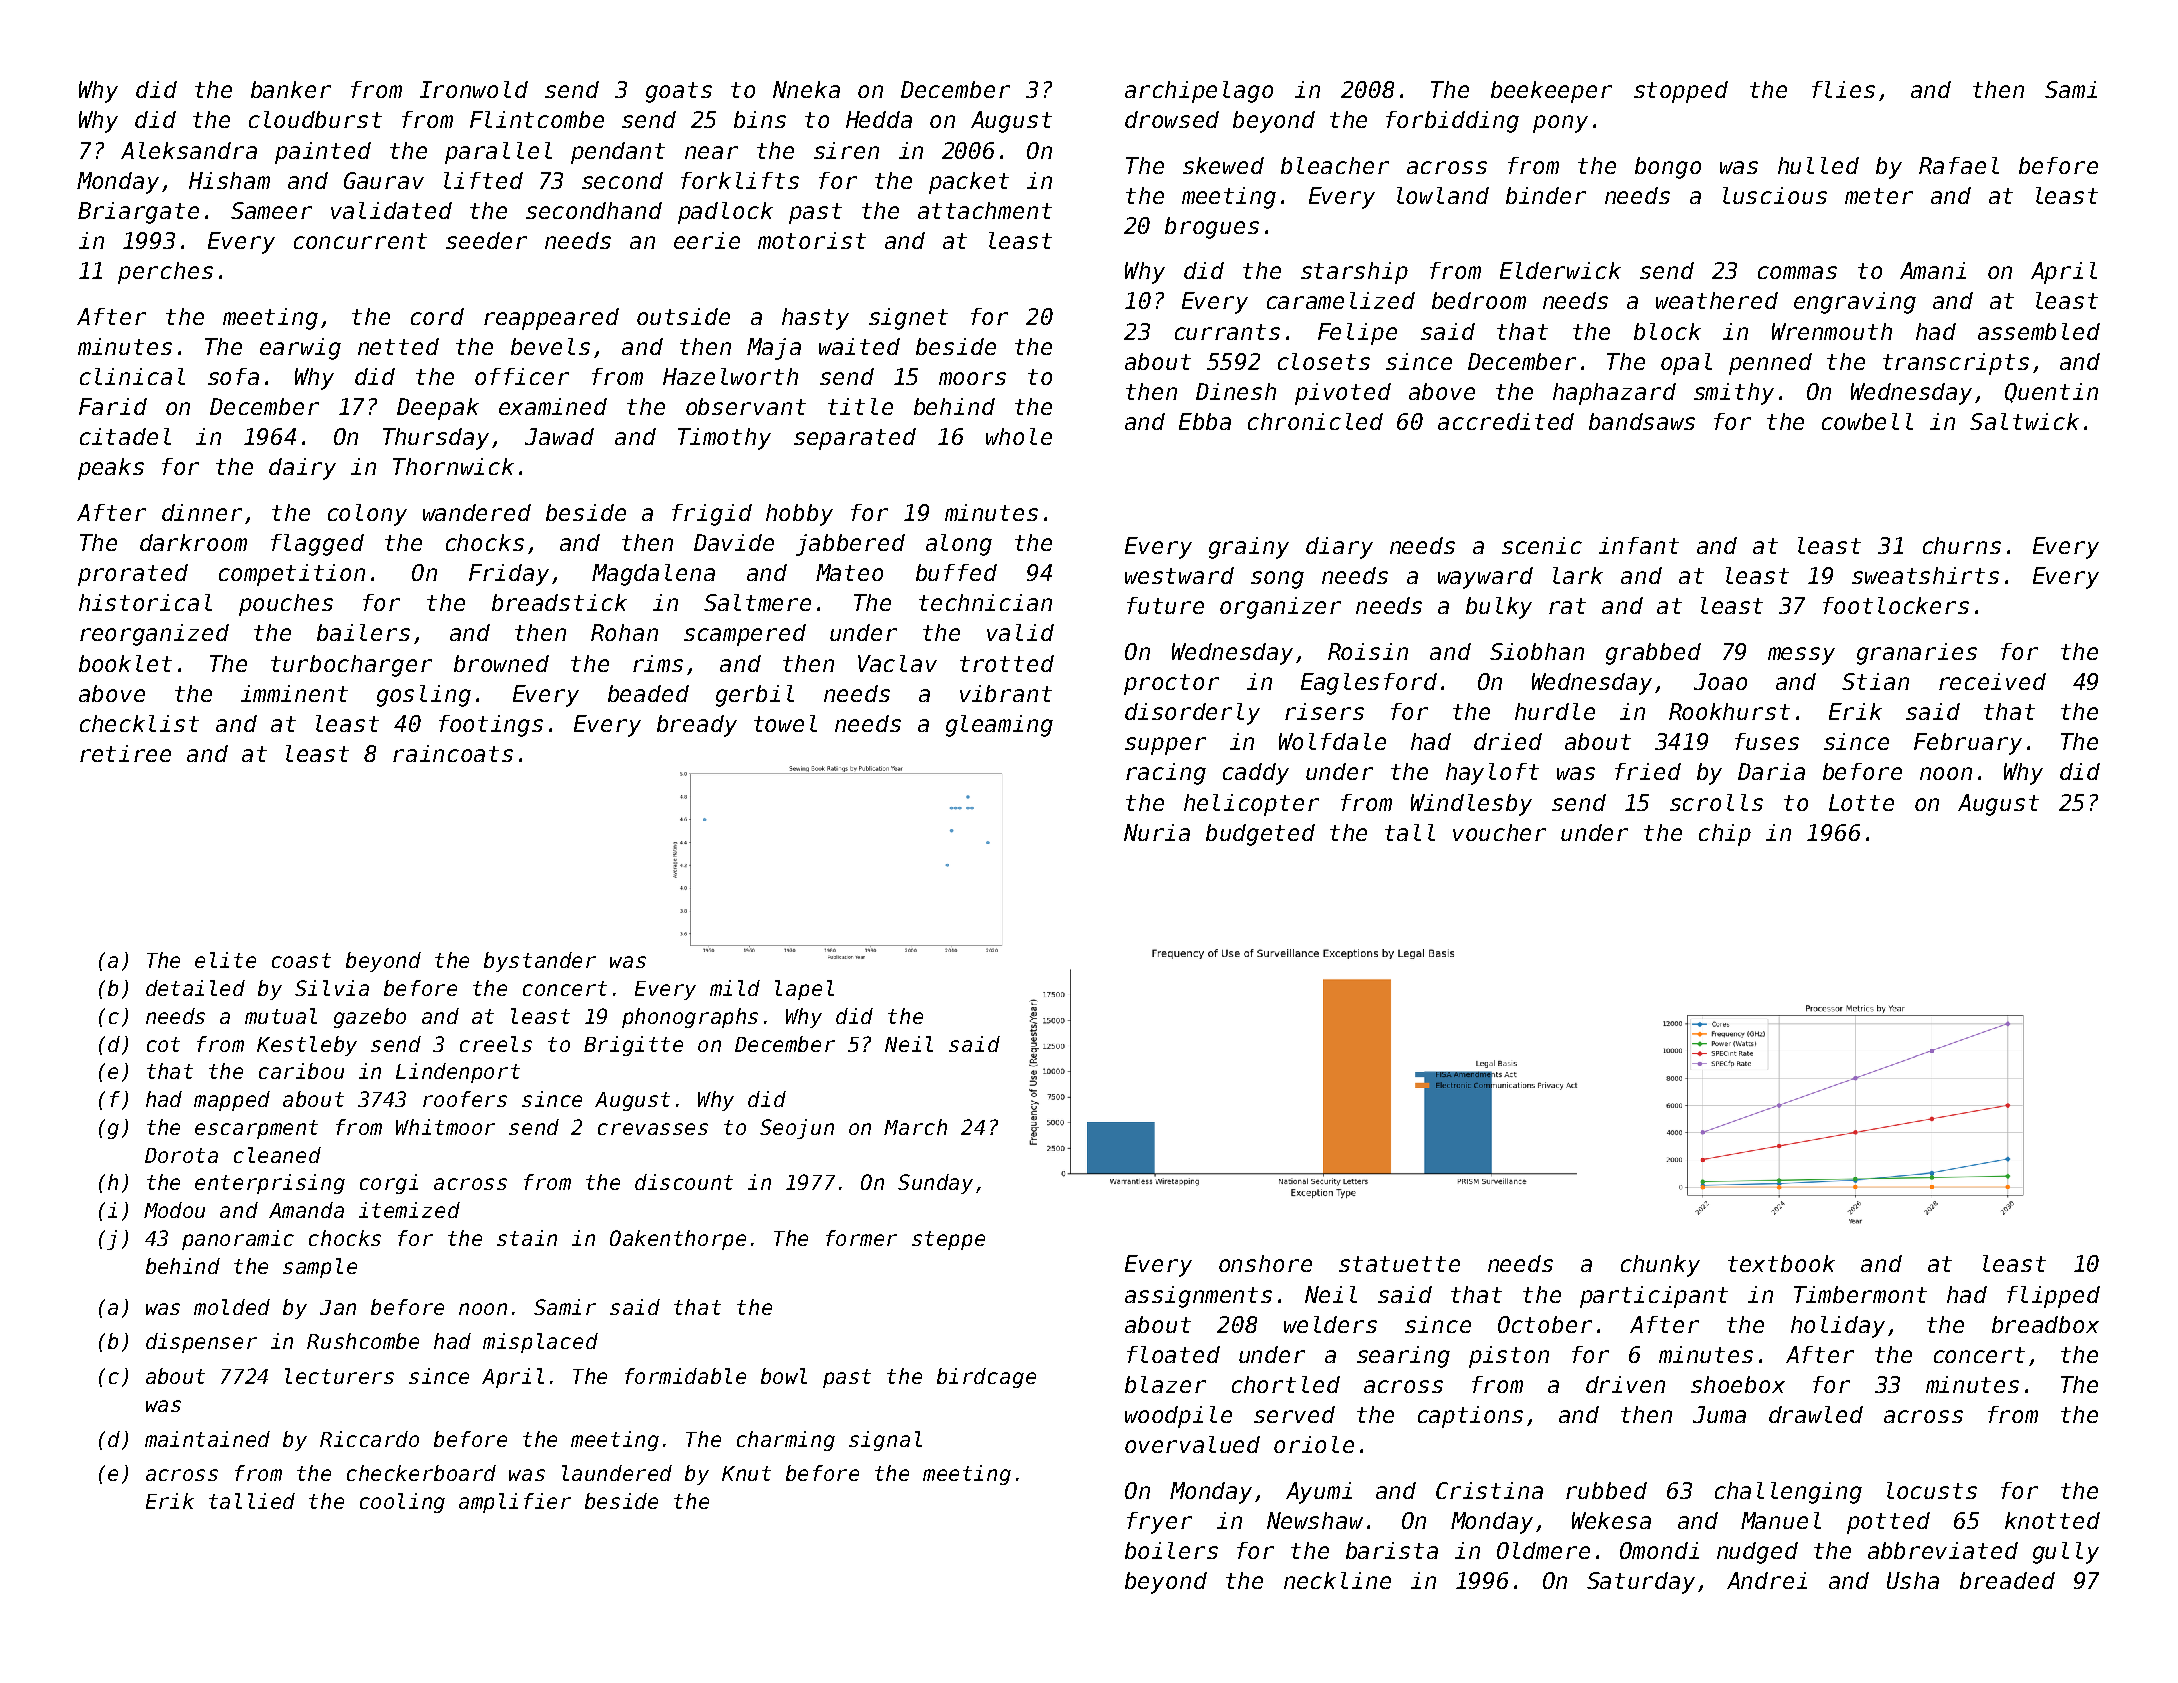 The width and height of the document is (2178, 1683). Describe the element at coordinates (291, 89) in the document. I see `banker` at that location.
